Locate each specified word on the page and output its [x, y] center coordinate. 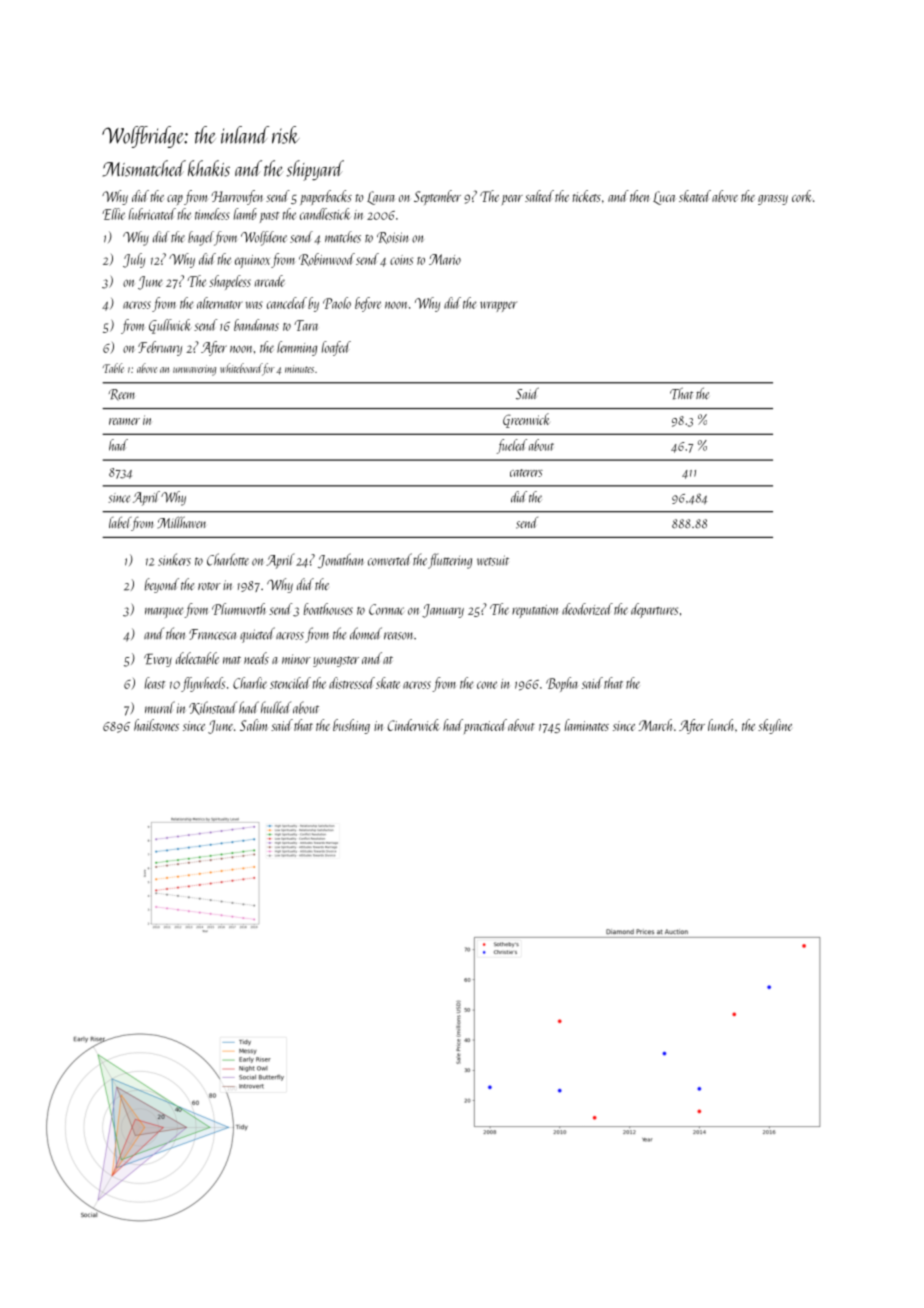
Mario [445, 259]
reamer [124, 421]
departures [654, 610]
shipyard [315, 170]
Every [158, 660]
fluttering [450, 561]
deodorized [587, 609]
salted [539, 196]
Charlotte [228, 559]
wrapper [498, 306]
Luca [664, 198]
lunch [720, 725]
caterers [526, 473]
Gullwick [170, 326]
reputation [535, 611]
